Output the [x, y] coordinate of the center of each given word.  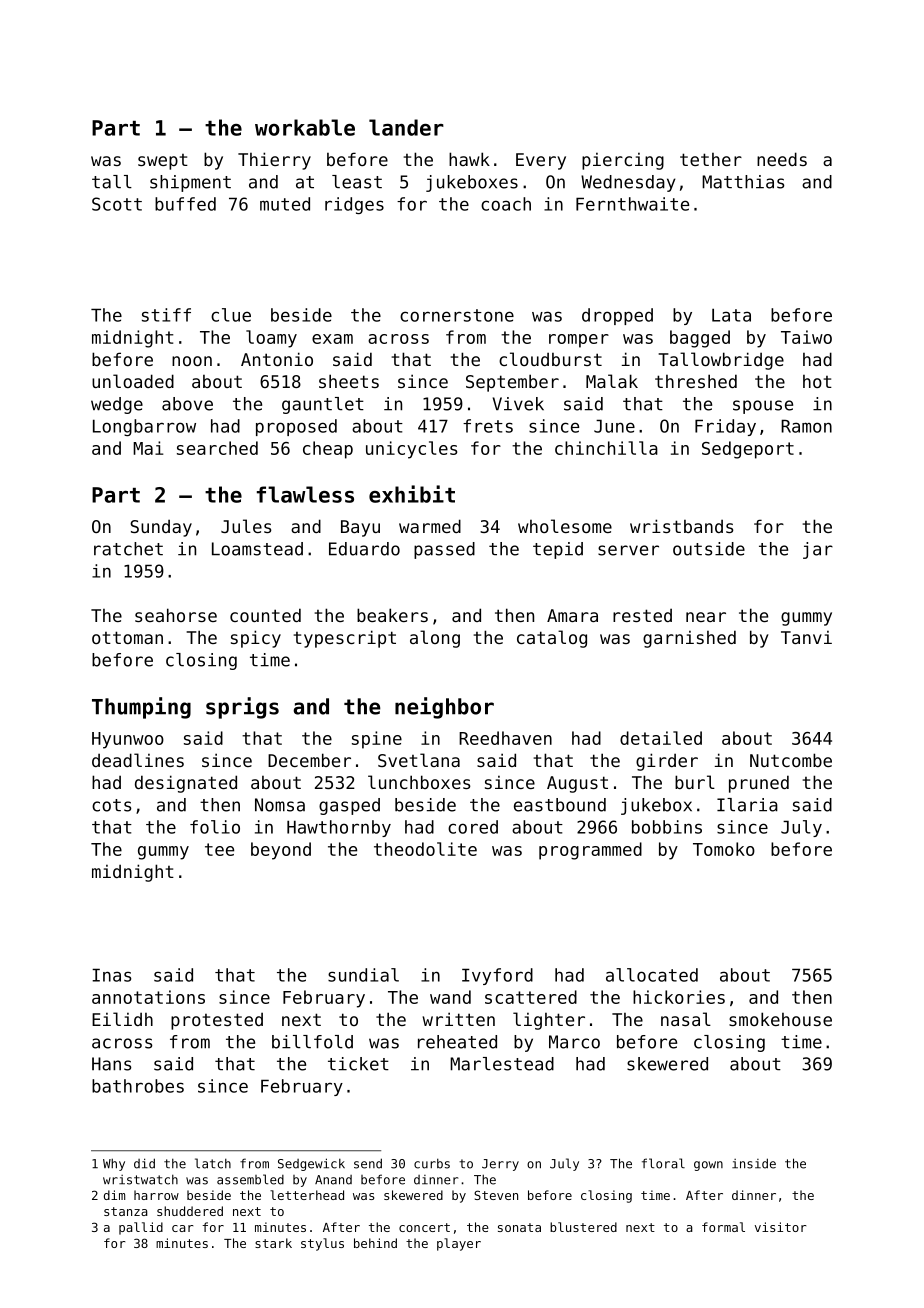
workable [305, 127]
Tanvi [806, 637]
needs [782, 159]
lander [406, 127]
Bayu [360, 528]
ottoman [127, 637]
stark [273, 1243]
